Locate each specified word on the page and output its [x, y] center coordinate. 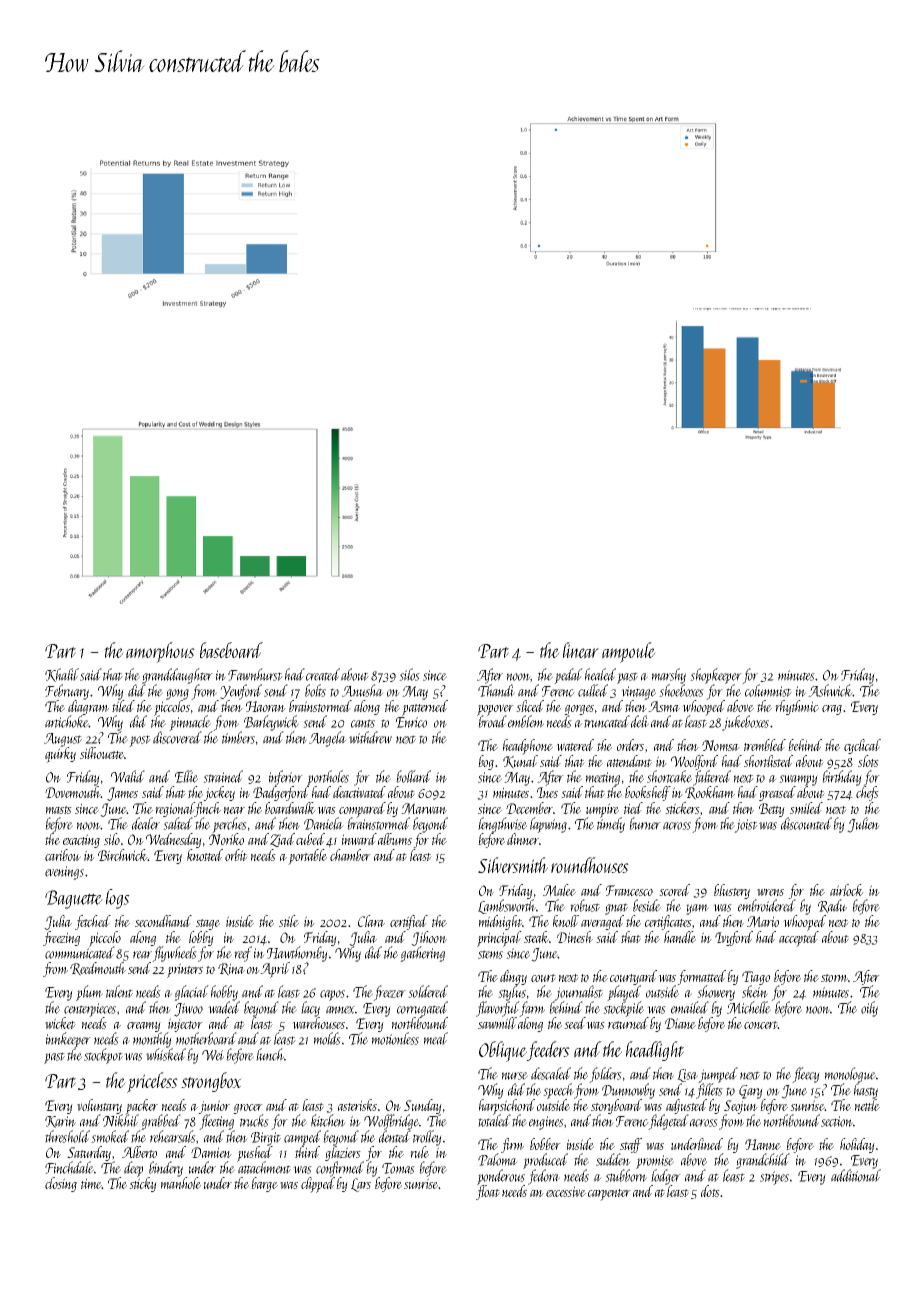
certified [409, 922]
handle [680, 937]
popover [495, 710]
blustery [732, 891]
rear [142, 955]
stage [208, 924]
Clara [371, 921]
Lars [361, 1185]
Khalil [62, 675]
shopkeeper [716, 676]
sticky [143, 1184]
